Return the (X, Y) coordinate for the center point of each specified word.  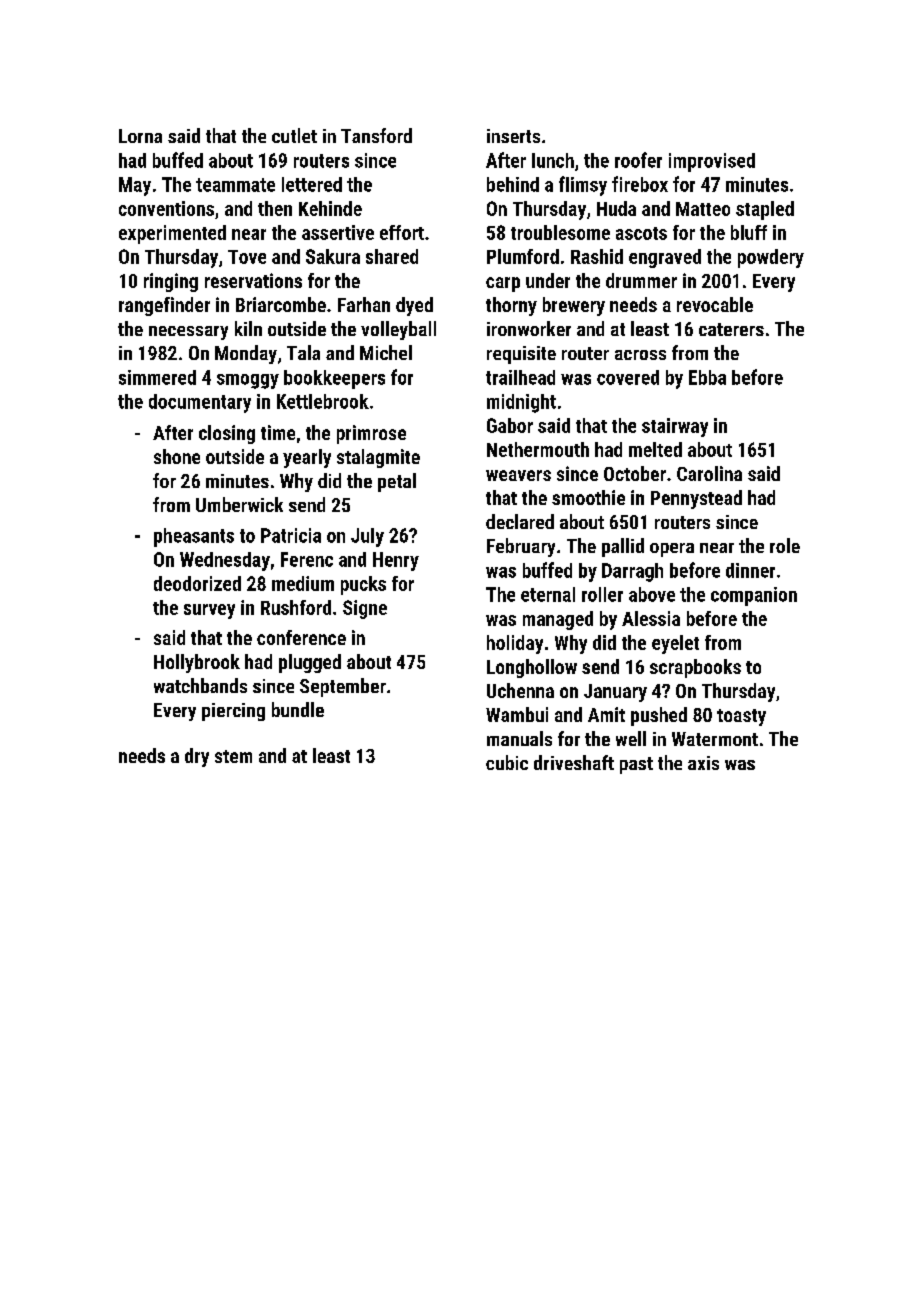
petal (397, 482)
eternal (548, 594)
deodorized (197, 583)
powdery (771, 258)
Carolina (709, 473)
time (278, 432)
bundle (298, 709)
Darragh (632, 572)
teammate (235, 185)
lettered (312, 184)
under (548, 280)
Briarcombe (281, 304)
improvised (712, 162)
